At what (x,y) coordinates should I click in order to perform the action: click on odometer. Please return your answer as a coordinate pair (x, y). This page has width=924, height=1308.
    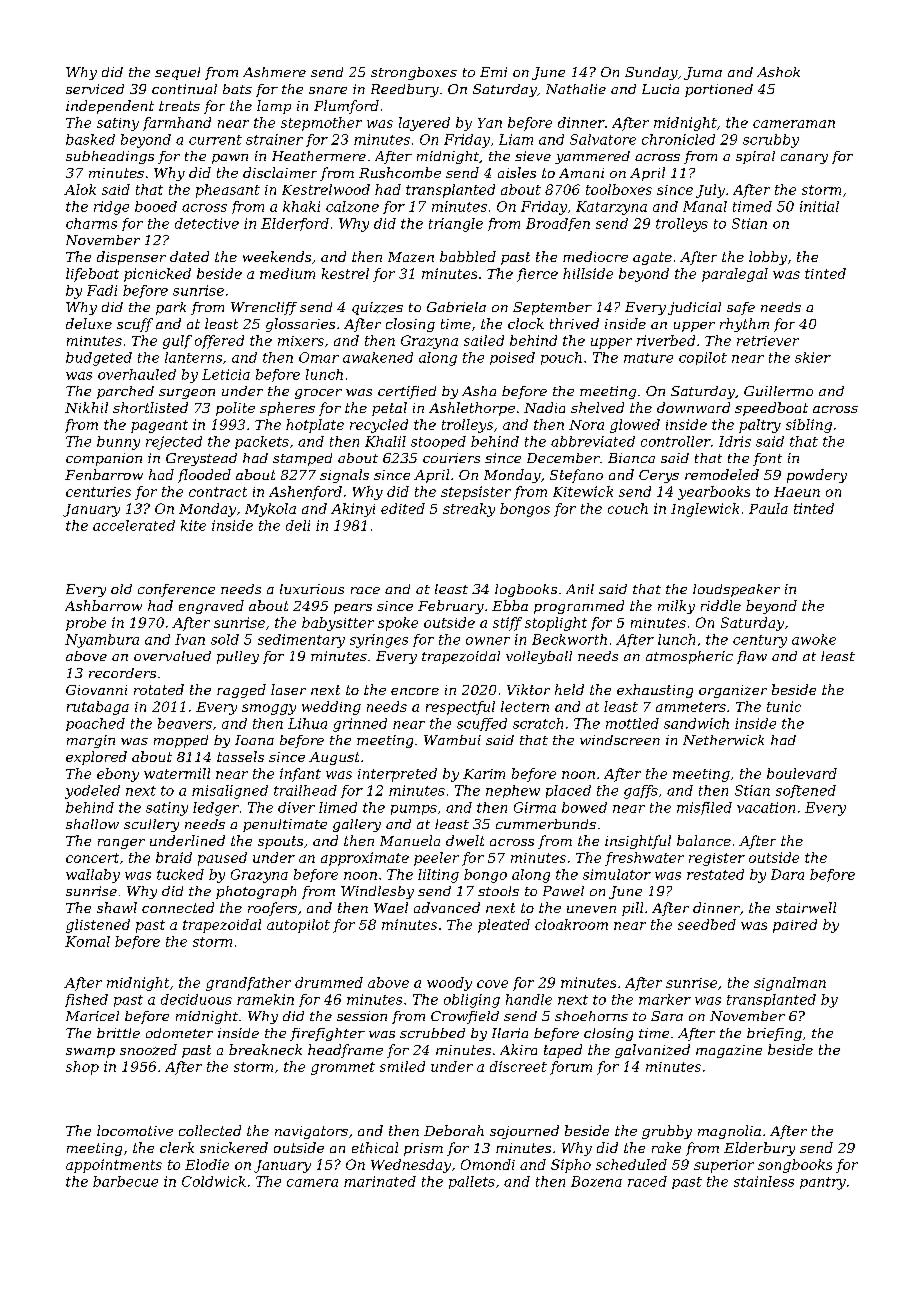
    Looking at the image, I should click on (179, 1033).
